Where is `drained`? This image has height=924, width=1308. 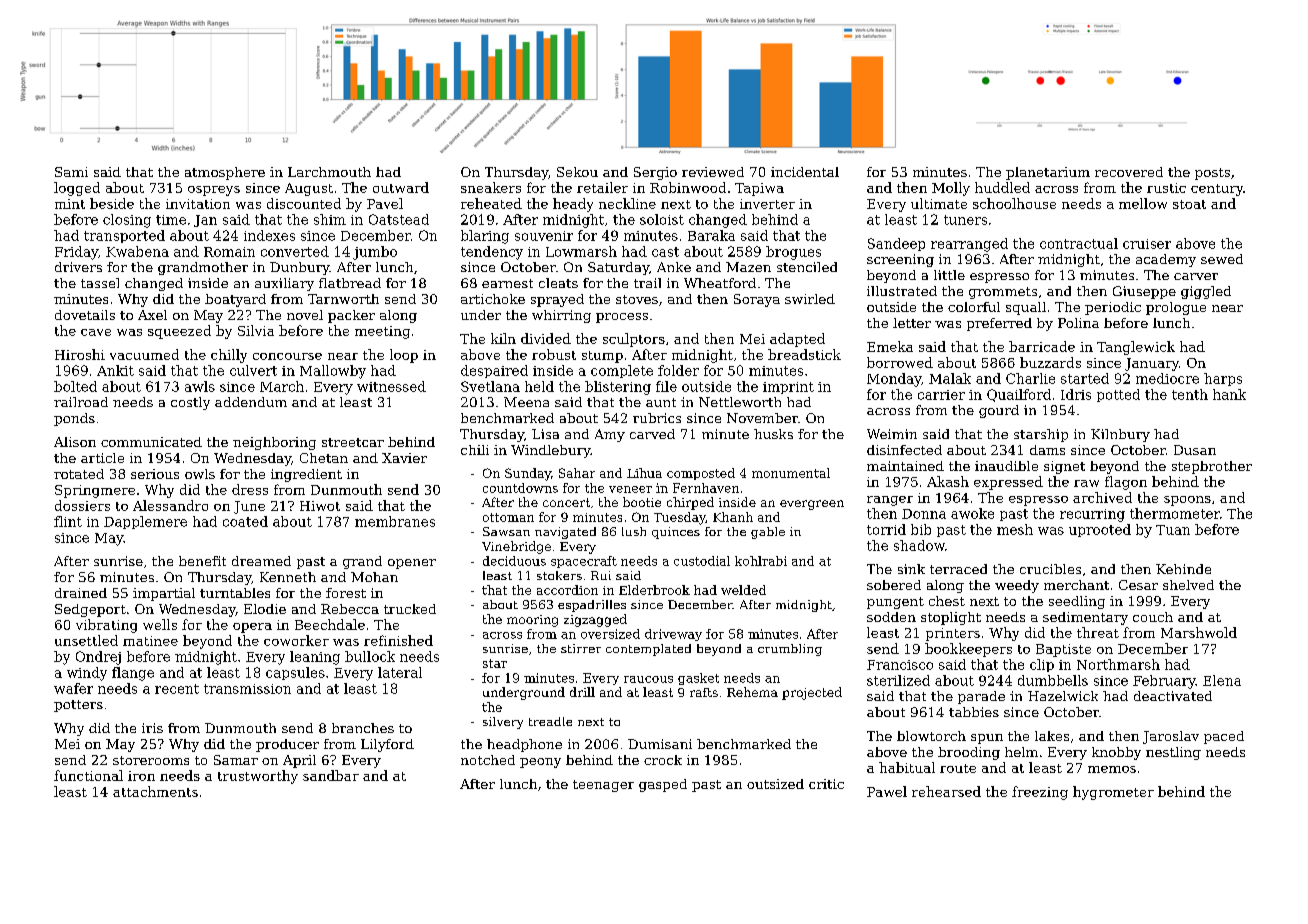 drained is located at coordinates (81, 593).
